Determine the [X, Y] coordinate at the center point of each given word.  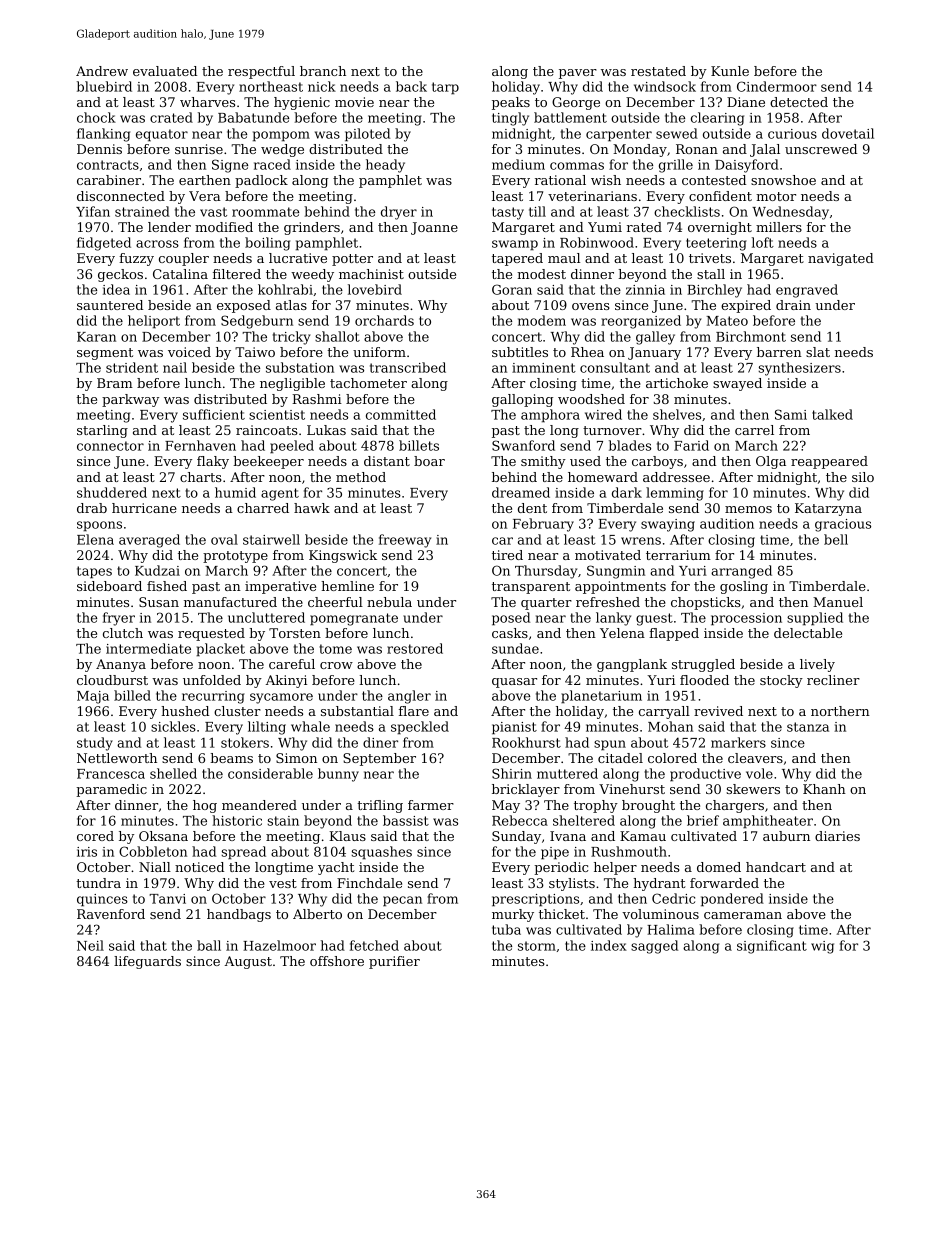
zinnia [645, 290]
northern [840, 711]
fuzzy [136, 259]
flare [414, 711]
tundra [98, 883]
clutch [123, 633]
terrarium [678, 555]
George [576, 103]
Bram [115, 383]
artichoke [677, 383]
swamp [515, 245]
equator [162, 135]
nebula [389, 602]
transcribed [408, 367]
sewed [677, 133]
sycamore [281, 698]
